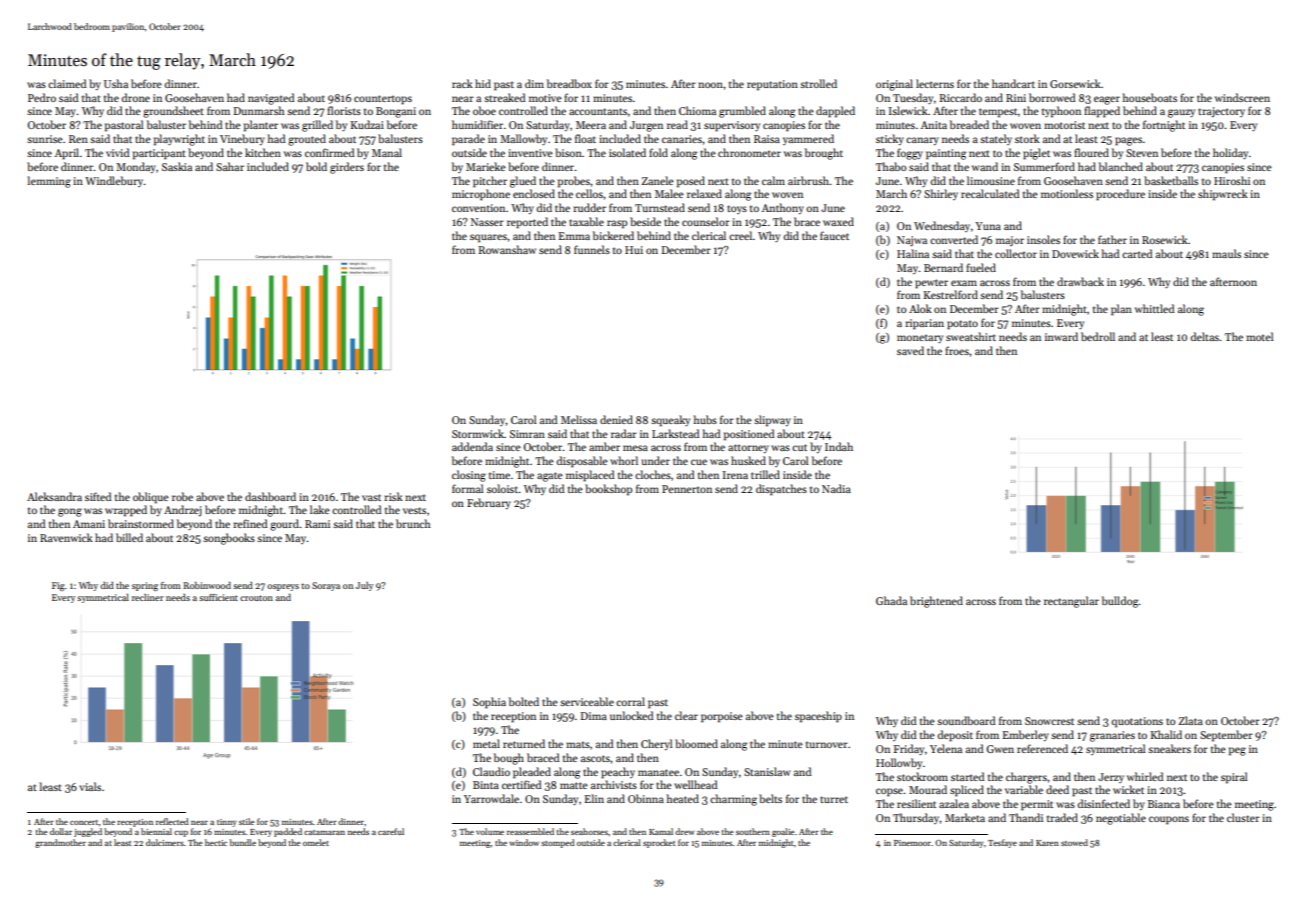  What do you see at coordinates (49, 182) in the page?
I see `lemming` at bounding box center [49, 182].
